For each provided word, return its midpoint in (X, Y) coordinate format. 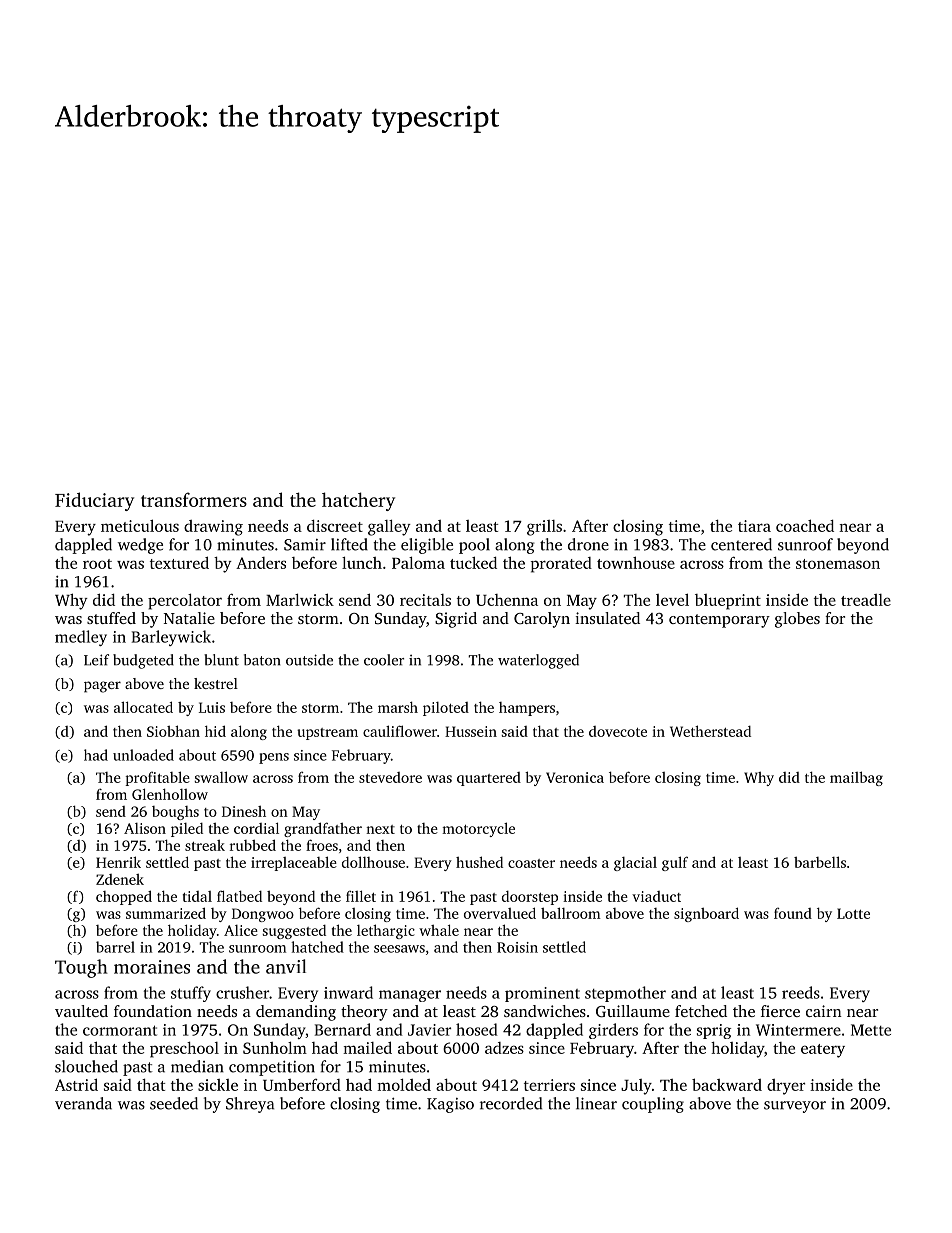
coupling (653, 1105)
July (636, 1087)
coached (805, 525)
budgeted (143, 661)
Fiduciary (94, 501)
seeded (174, 1103)
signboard (706, 914)
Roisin (517, 947)
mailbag (856, 778)
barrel (115, 947)
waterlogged (538, 661)
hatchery (358, 501)
